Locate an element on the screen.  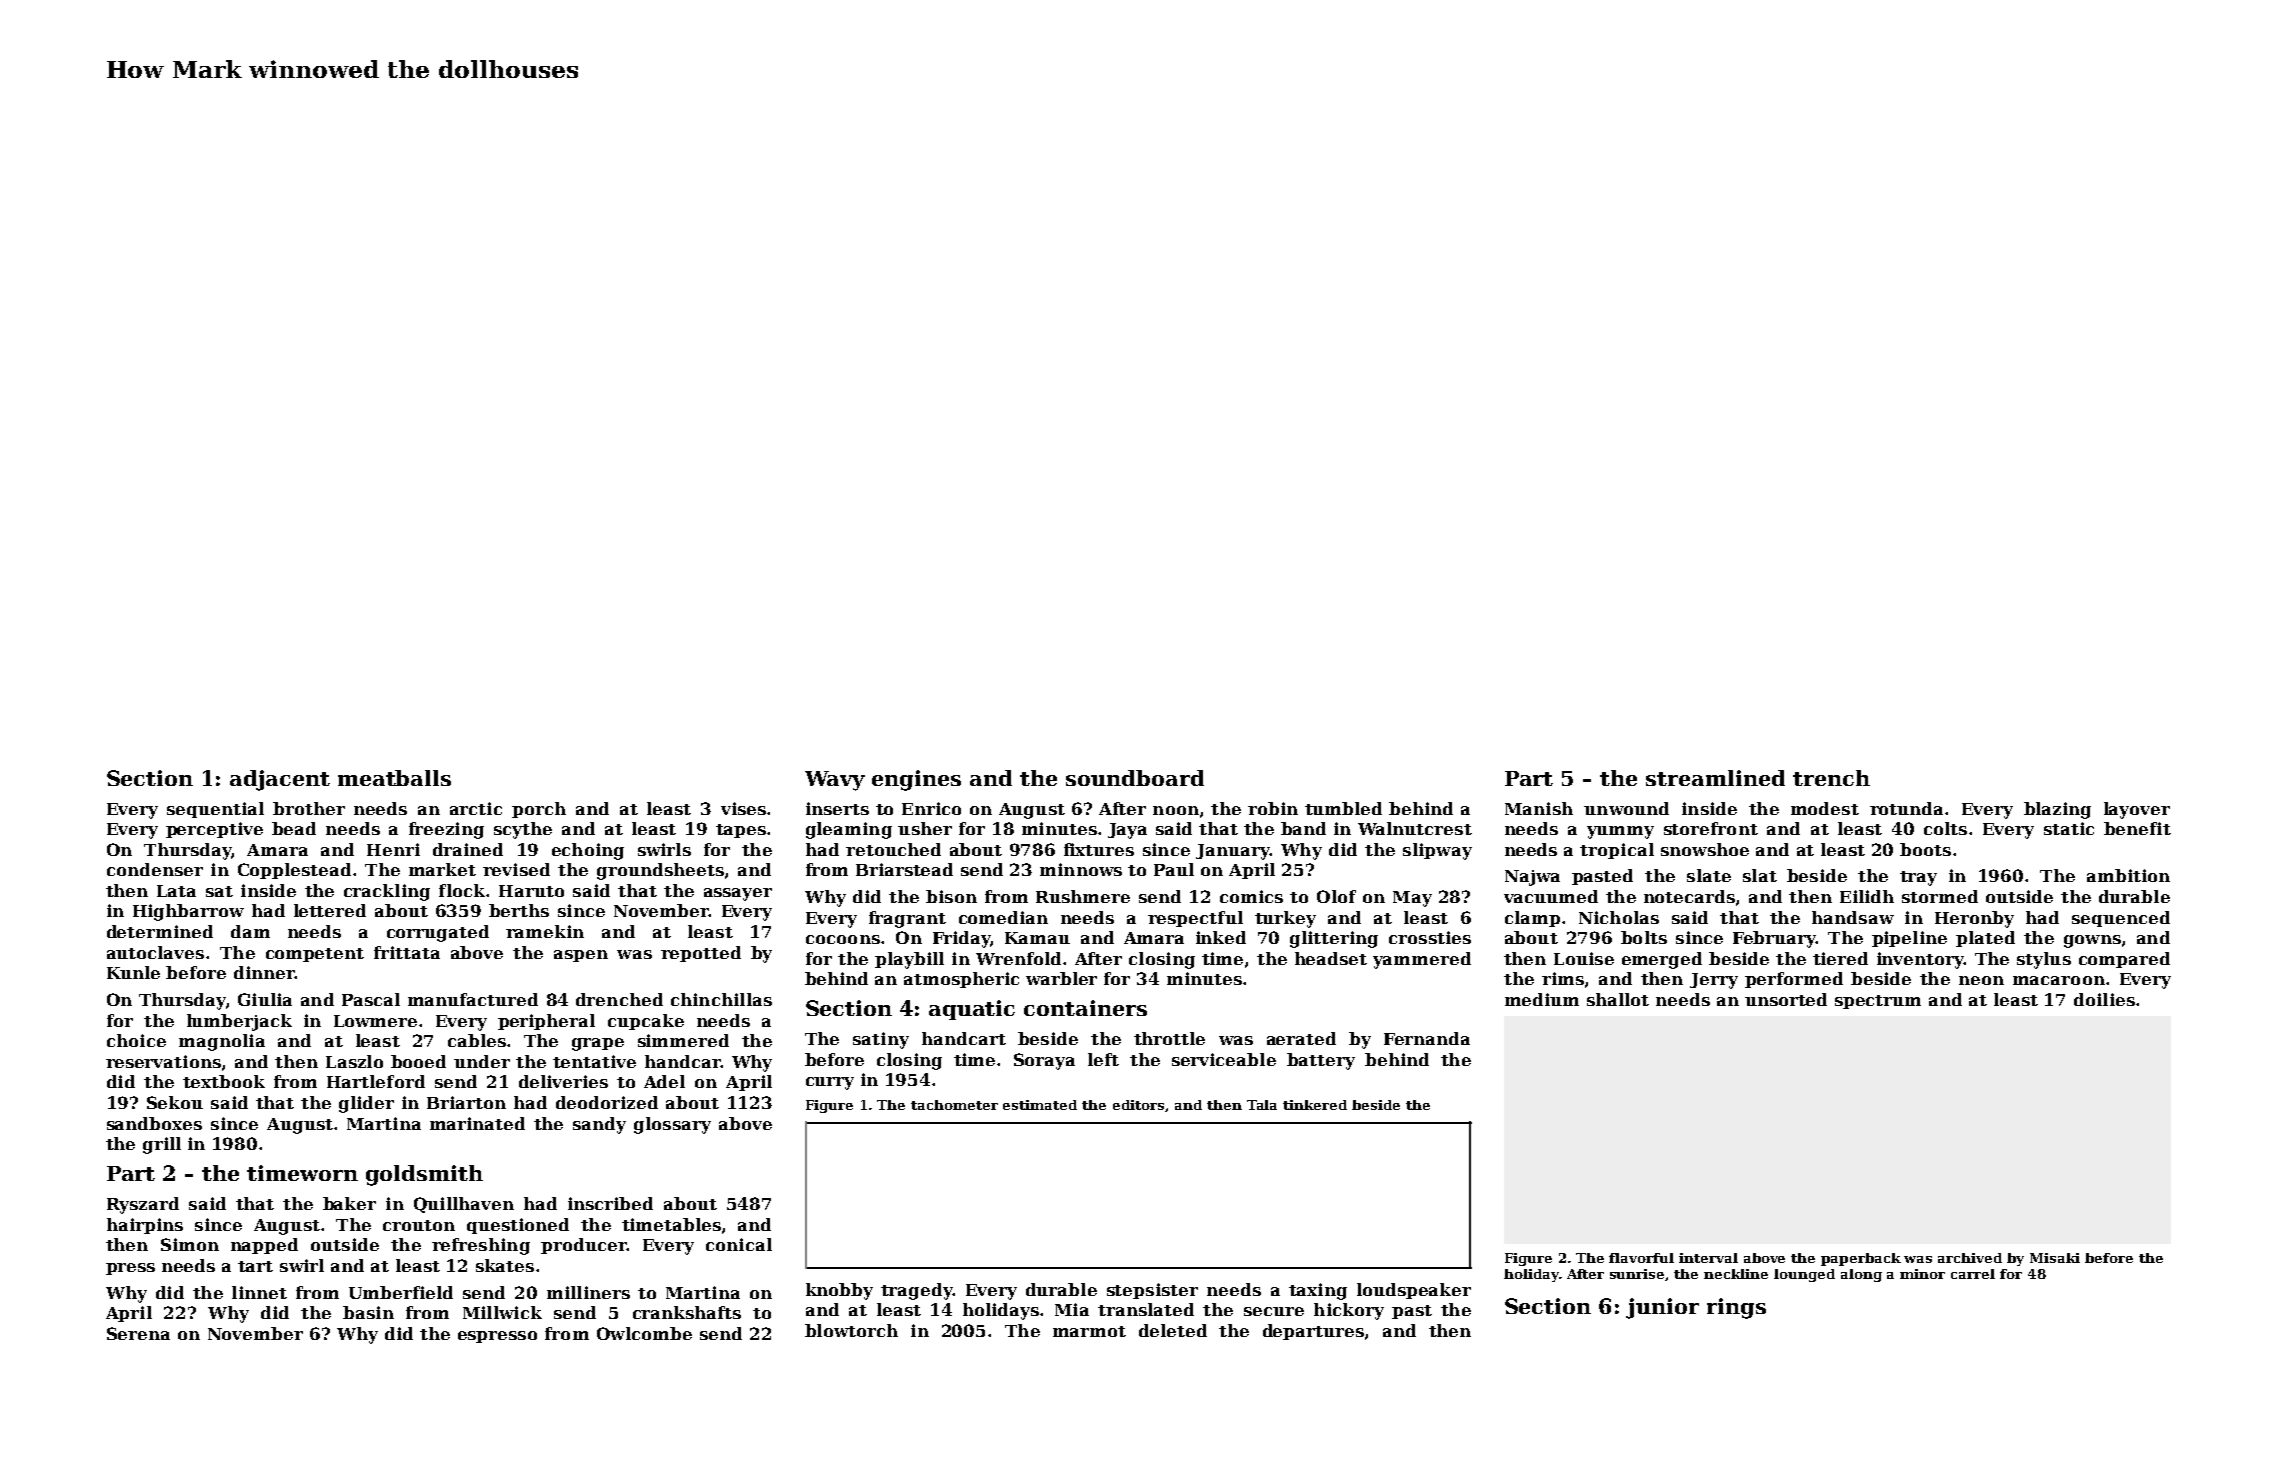
secure is located at coordinates (1274, 1311).
